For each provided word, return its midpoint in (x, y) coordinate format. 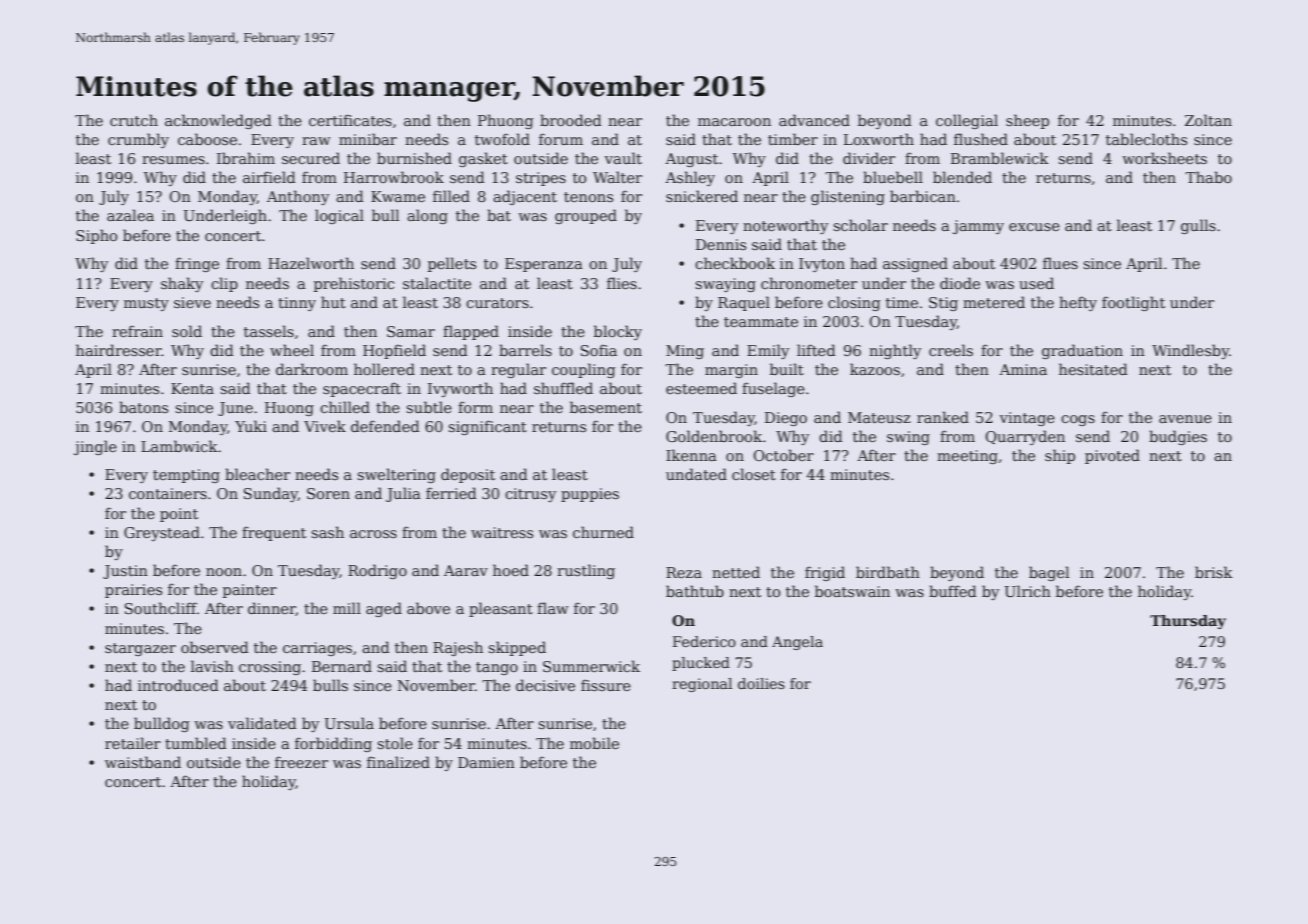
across (373, 534)
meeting (967, 457)
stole (395, 743)
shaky (182, 284)
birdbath (888, 572)
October (783, 455)
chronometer (809, 283)
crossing (270, 668)
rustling (586, 571)
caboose (207, 139)
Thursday (1188, 622)
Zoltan (1208, 120)
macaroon (734, 122)
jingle (95, 447)
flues (1060, 263)
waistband (143, 762)
